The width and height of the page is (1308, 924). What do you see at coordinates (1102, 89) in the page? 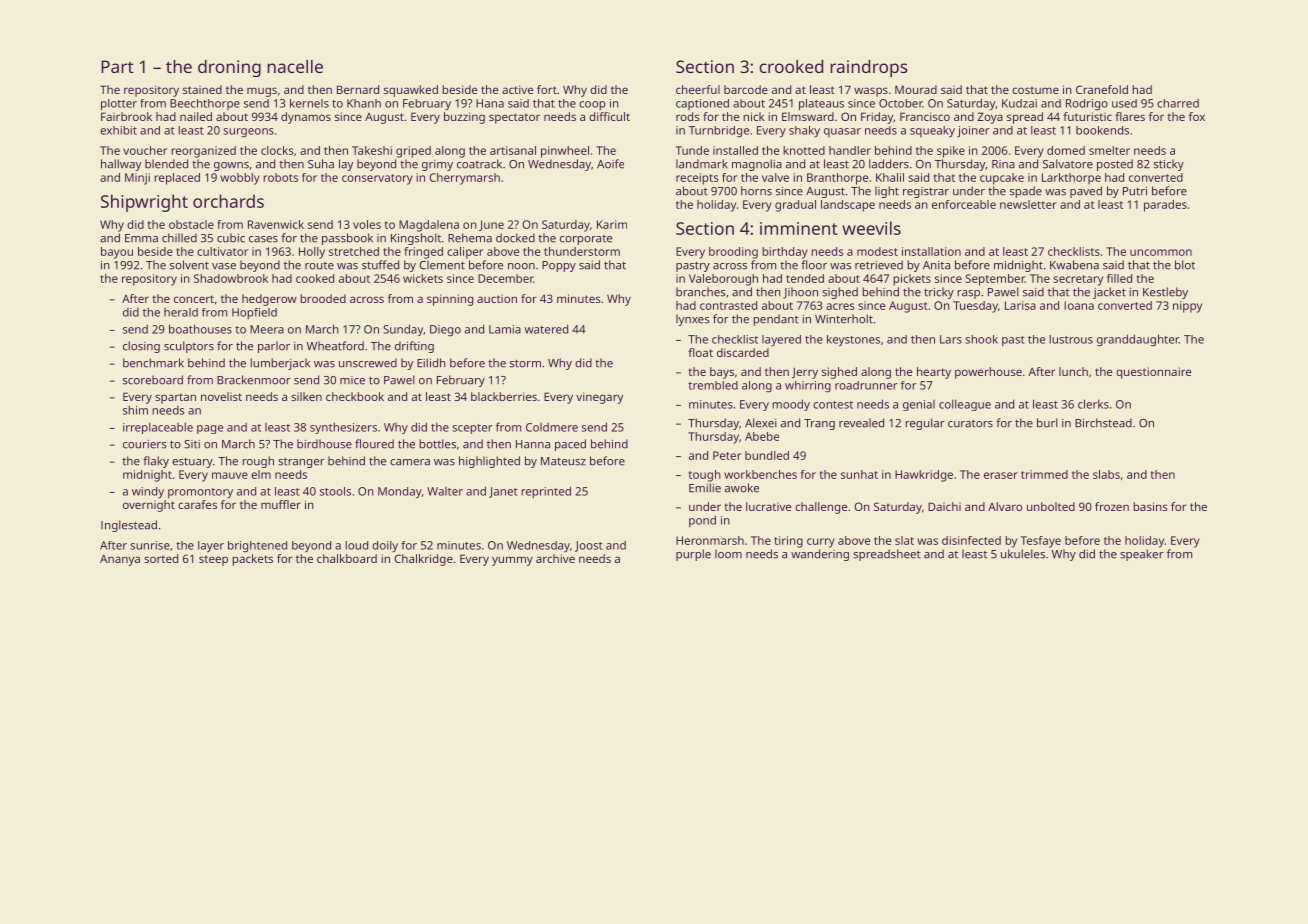
I see `Cranefold` at bounding box center [1102, 89].
